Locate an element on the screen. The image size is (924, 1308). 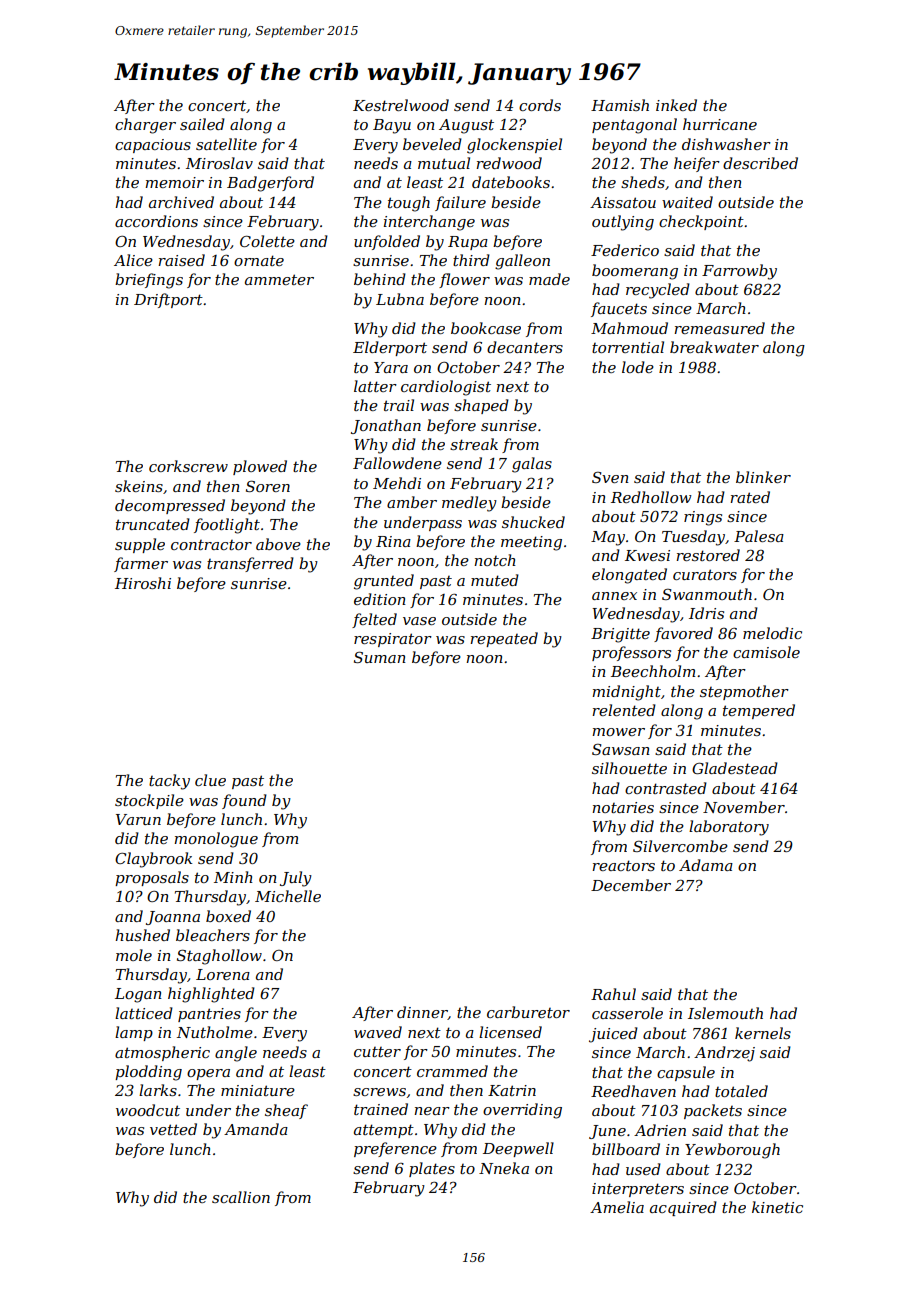
tempered is located at coordinates (759, 711).
